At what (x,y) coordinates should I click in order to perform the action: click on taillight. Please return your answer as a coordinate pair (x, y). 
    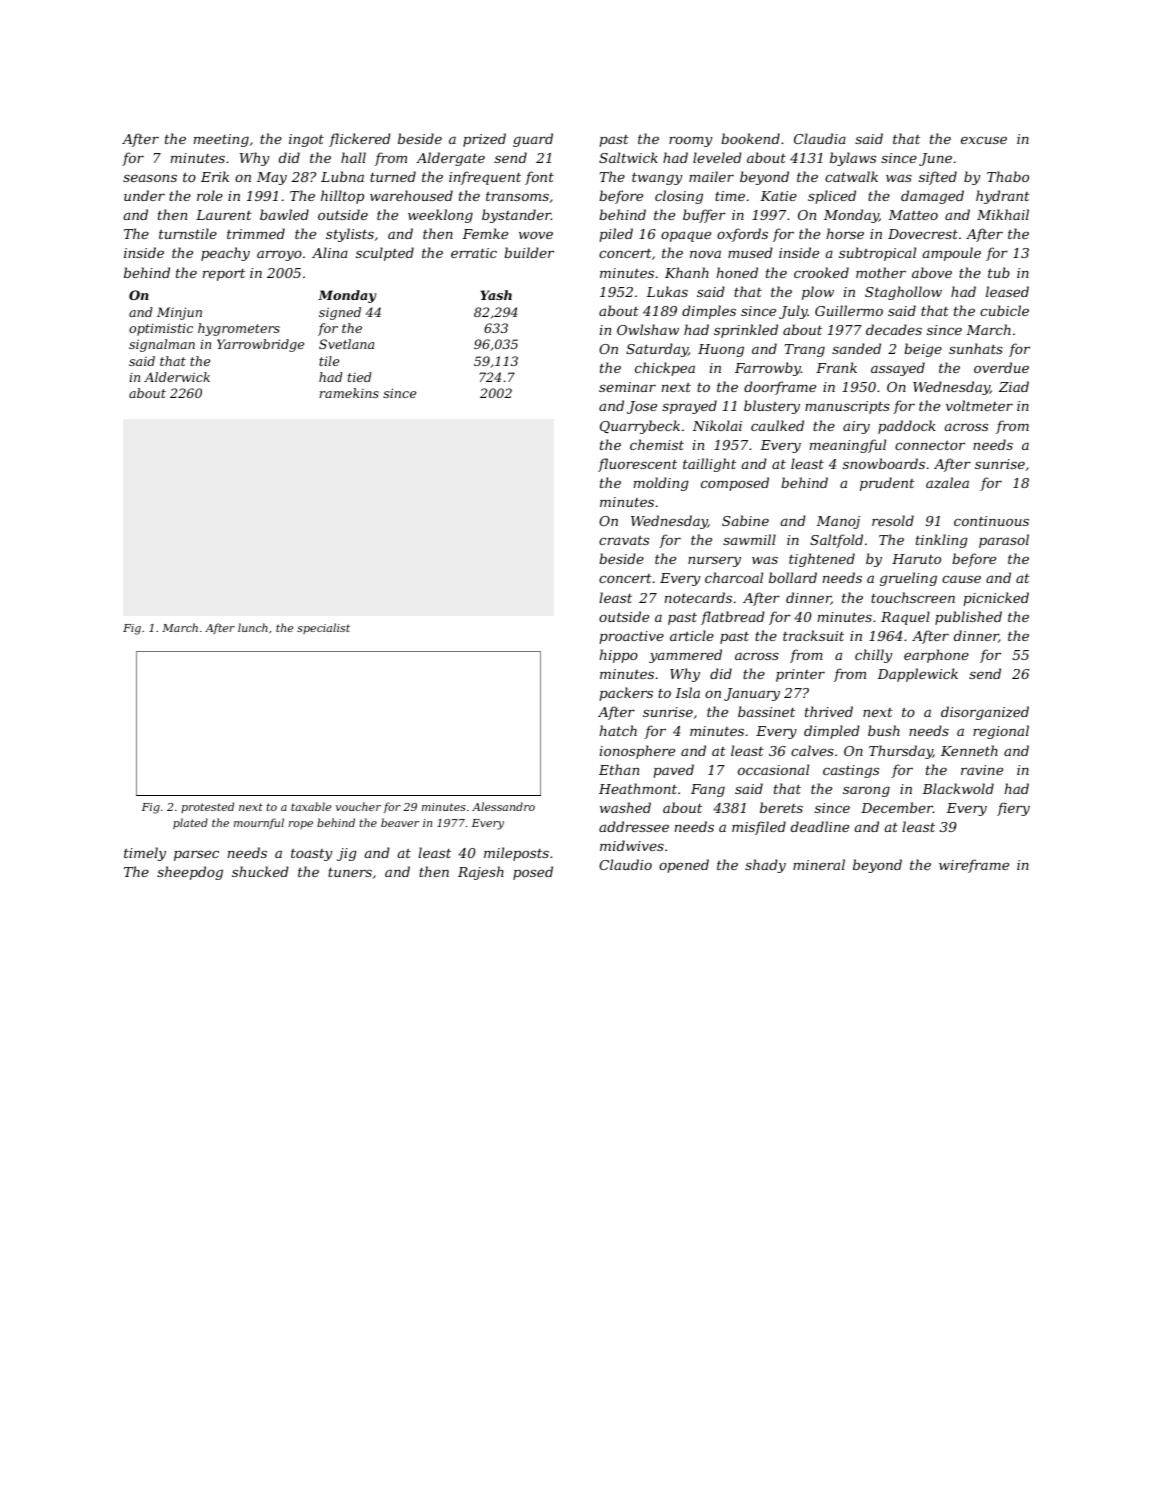
    Looking at the image, I should click on (709, 465).
